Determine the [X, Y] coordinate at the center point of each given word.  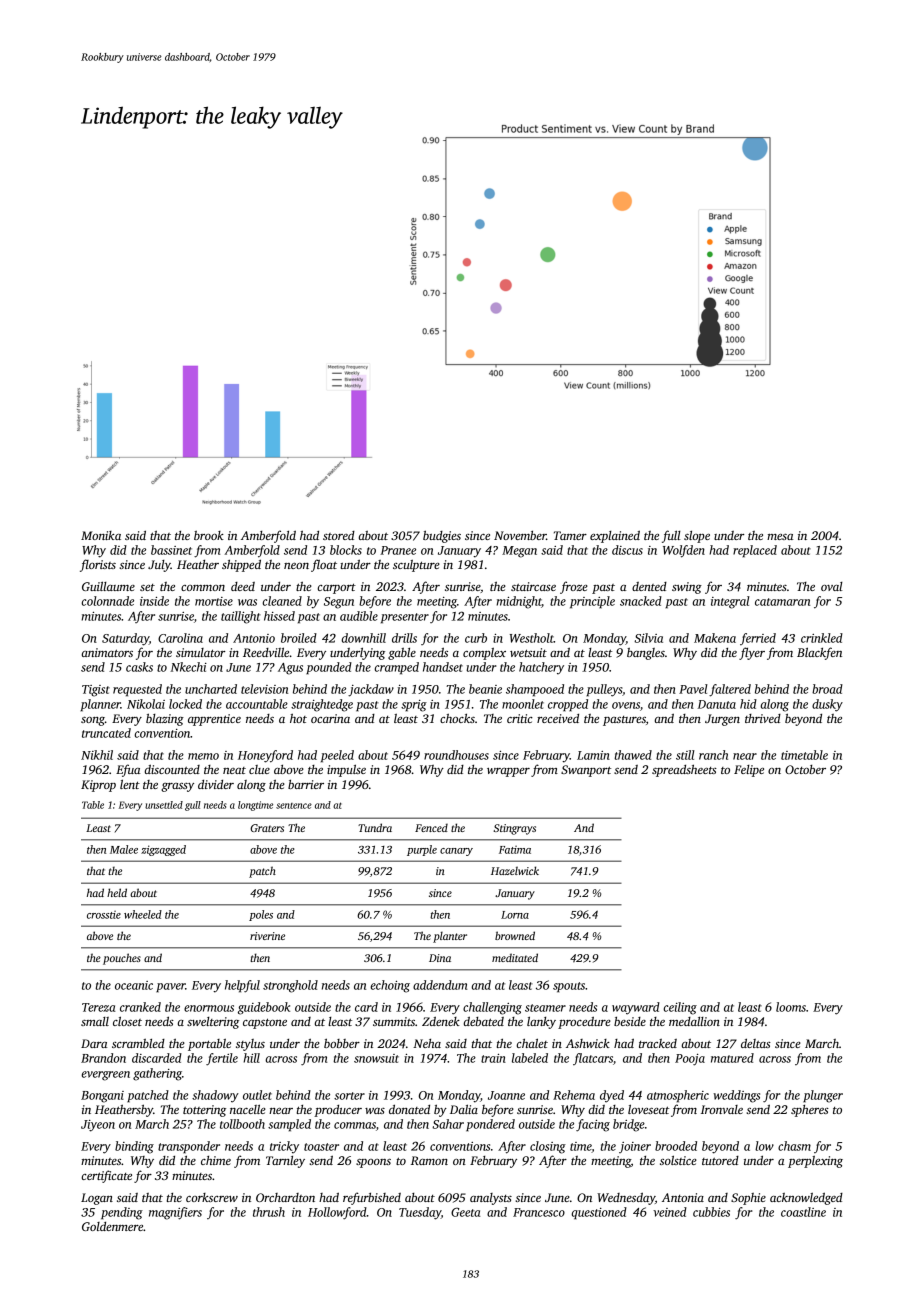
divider [216, 784]
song [93, 721]
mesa [780, 537]
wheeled [143, 914]
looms [791, 1007]
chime [216, 1160]
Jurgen [722, 720]
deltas [756, 1043]
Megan [519, 552]
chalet [532, 1043]
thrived [763, 718]
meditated [515, 957]
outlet [257, 1095]
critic [520, 718]
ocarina [330, 718]
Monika [101, 535]
